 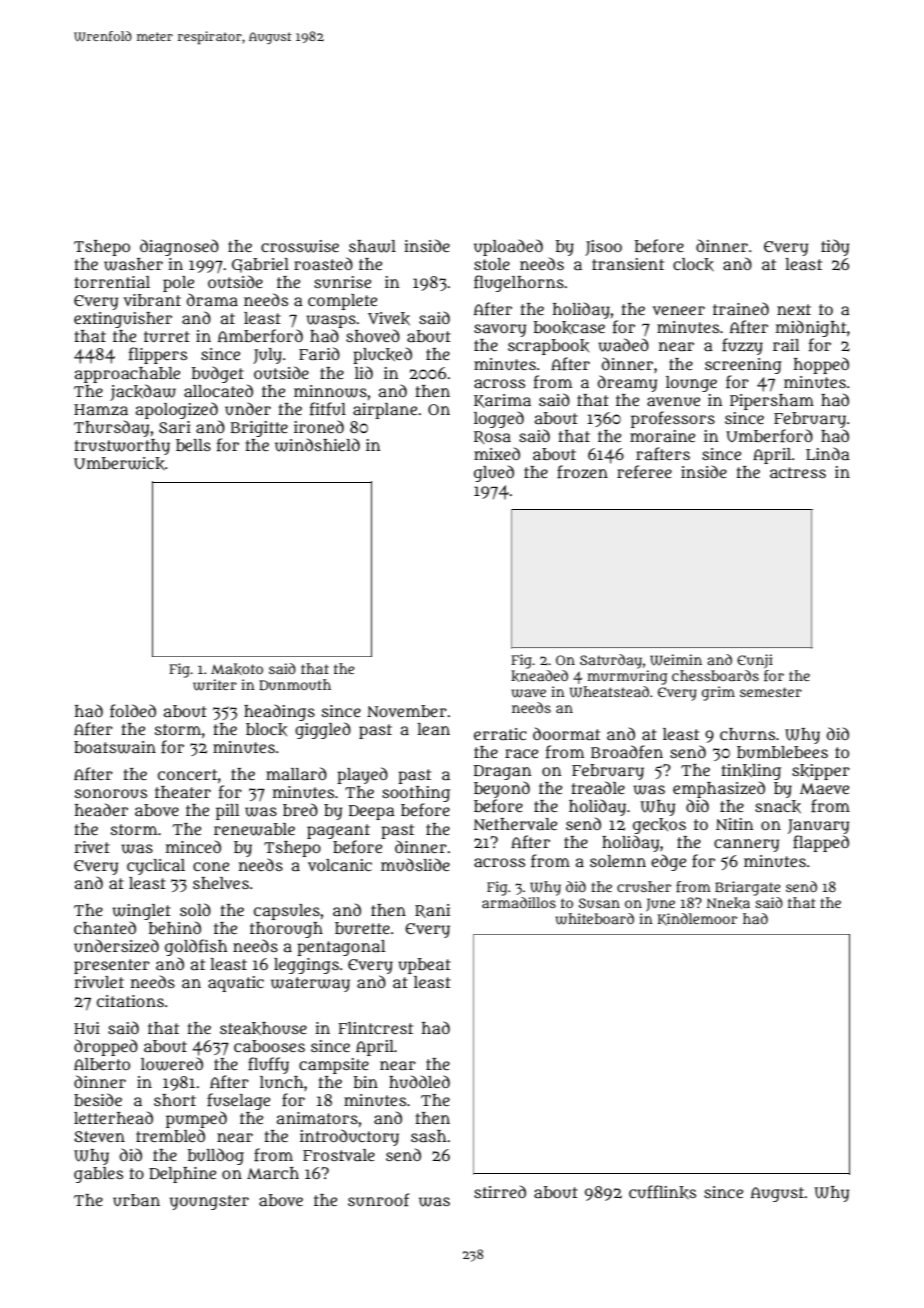 What do you see at coordinates (119, 464) in the screenshot?
I see `Umberwick` at bounding box center [119, 464].
